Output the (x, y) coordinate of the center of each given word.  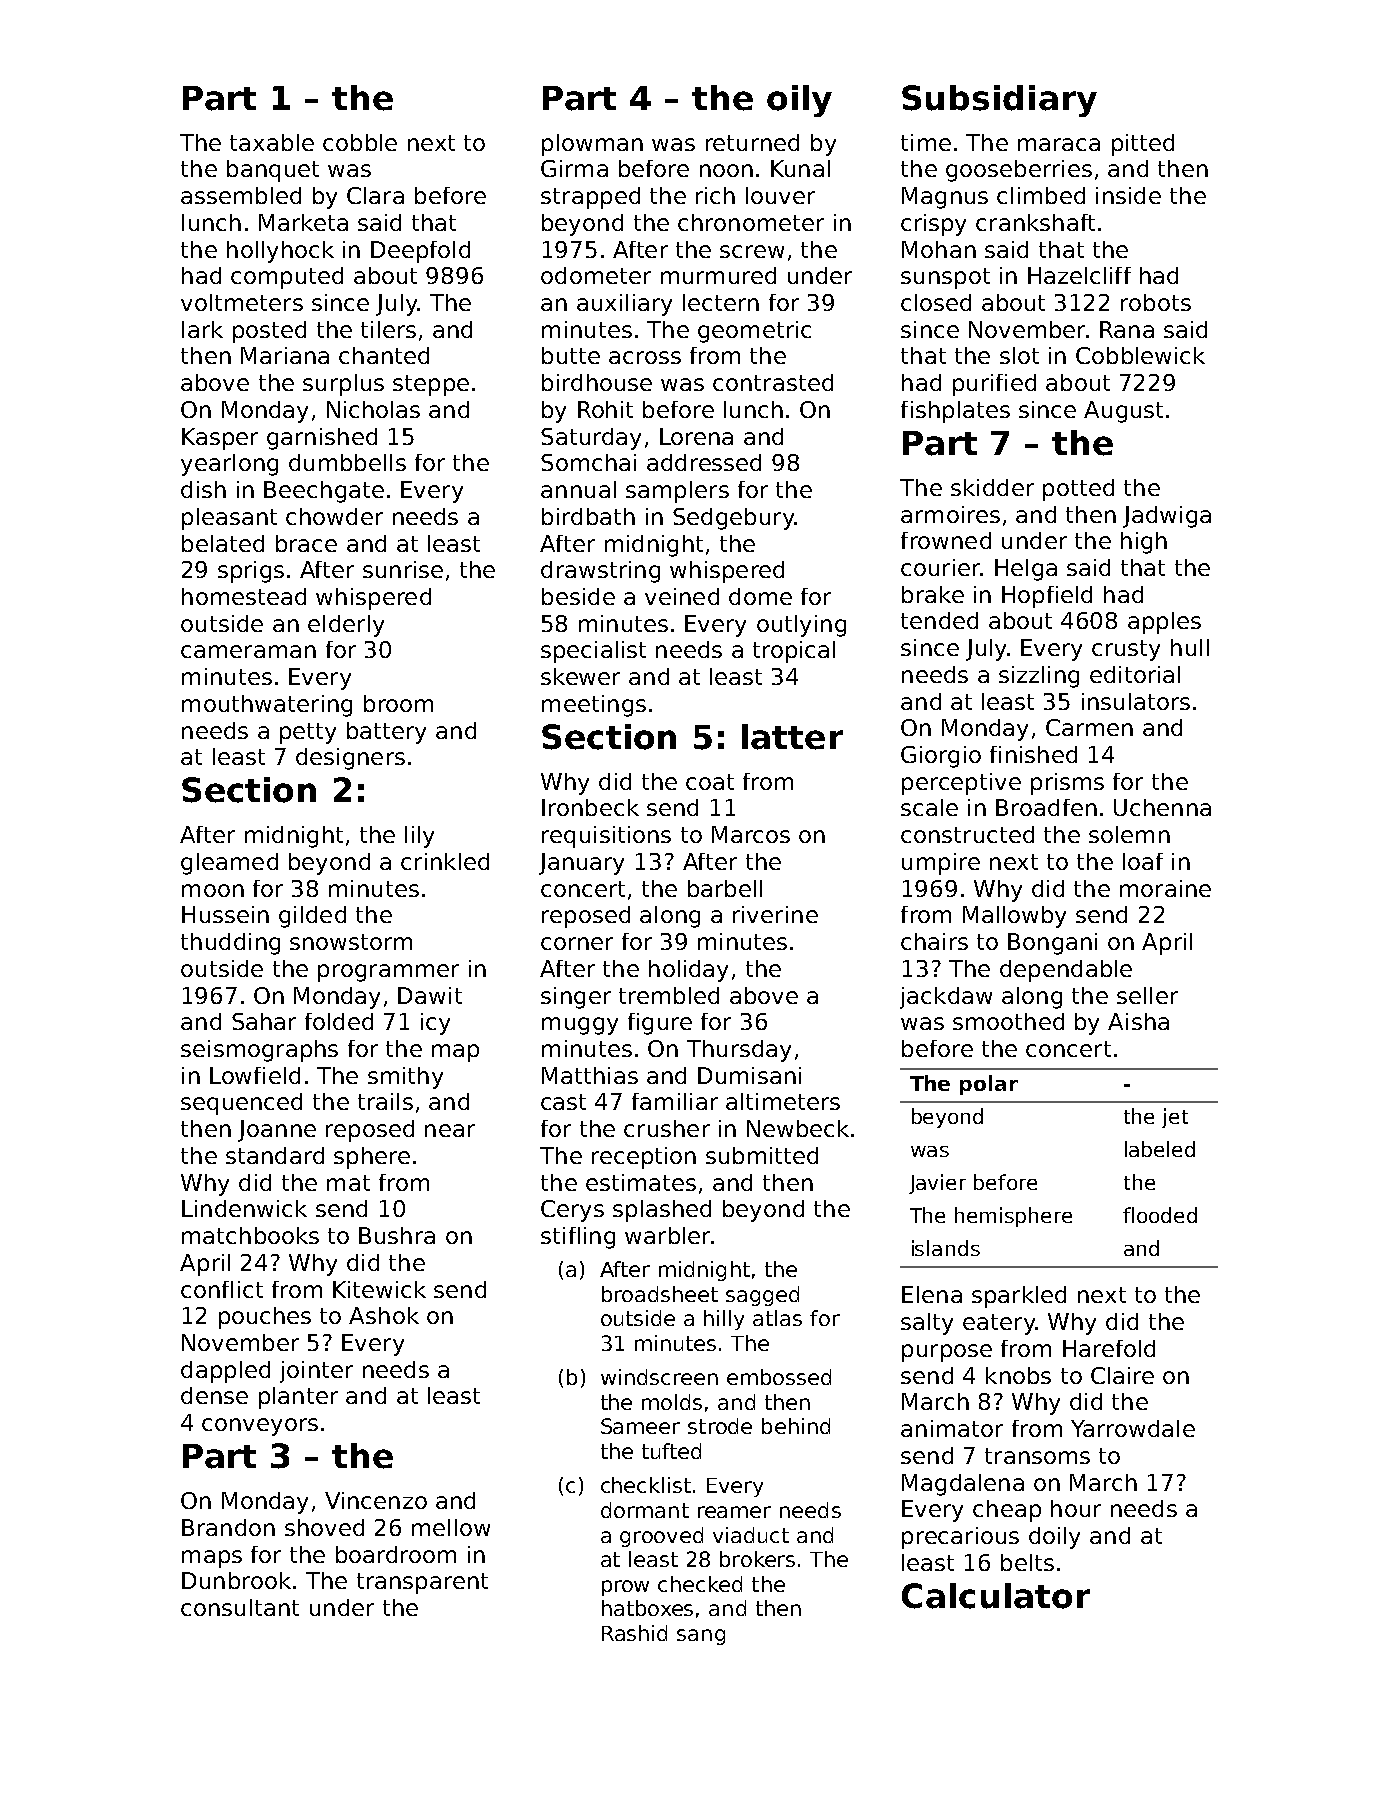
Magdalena (963, 1485)
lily (419, 837)
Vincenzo (376, 1500)
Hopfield (1047, 597)
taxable (272, 142)
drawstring (600, 572)
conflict (222, 1289)
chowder (334, 516)
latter (792, 737)
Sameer (640, 1426)
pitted (1143, 145)
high (1144, 543)
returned (752, 142)
